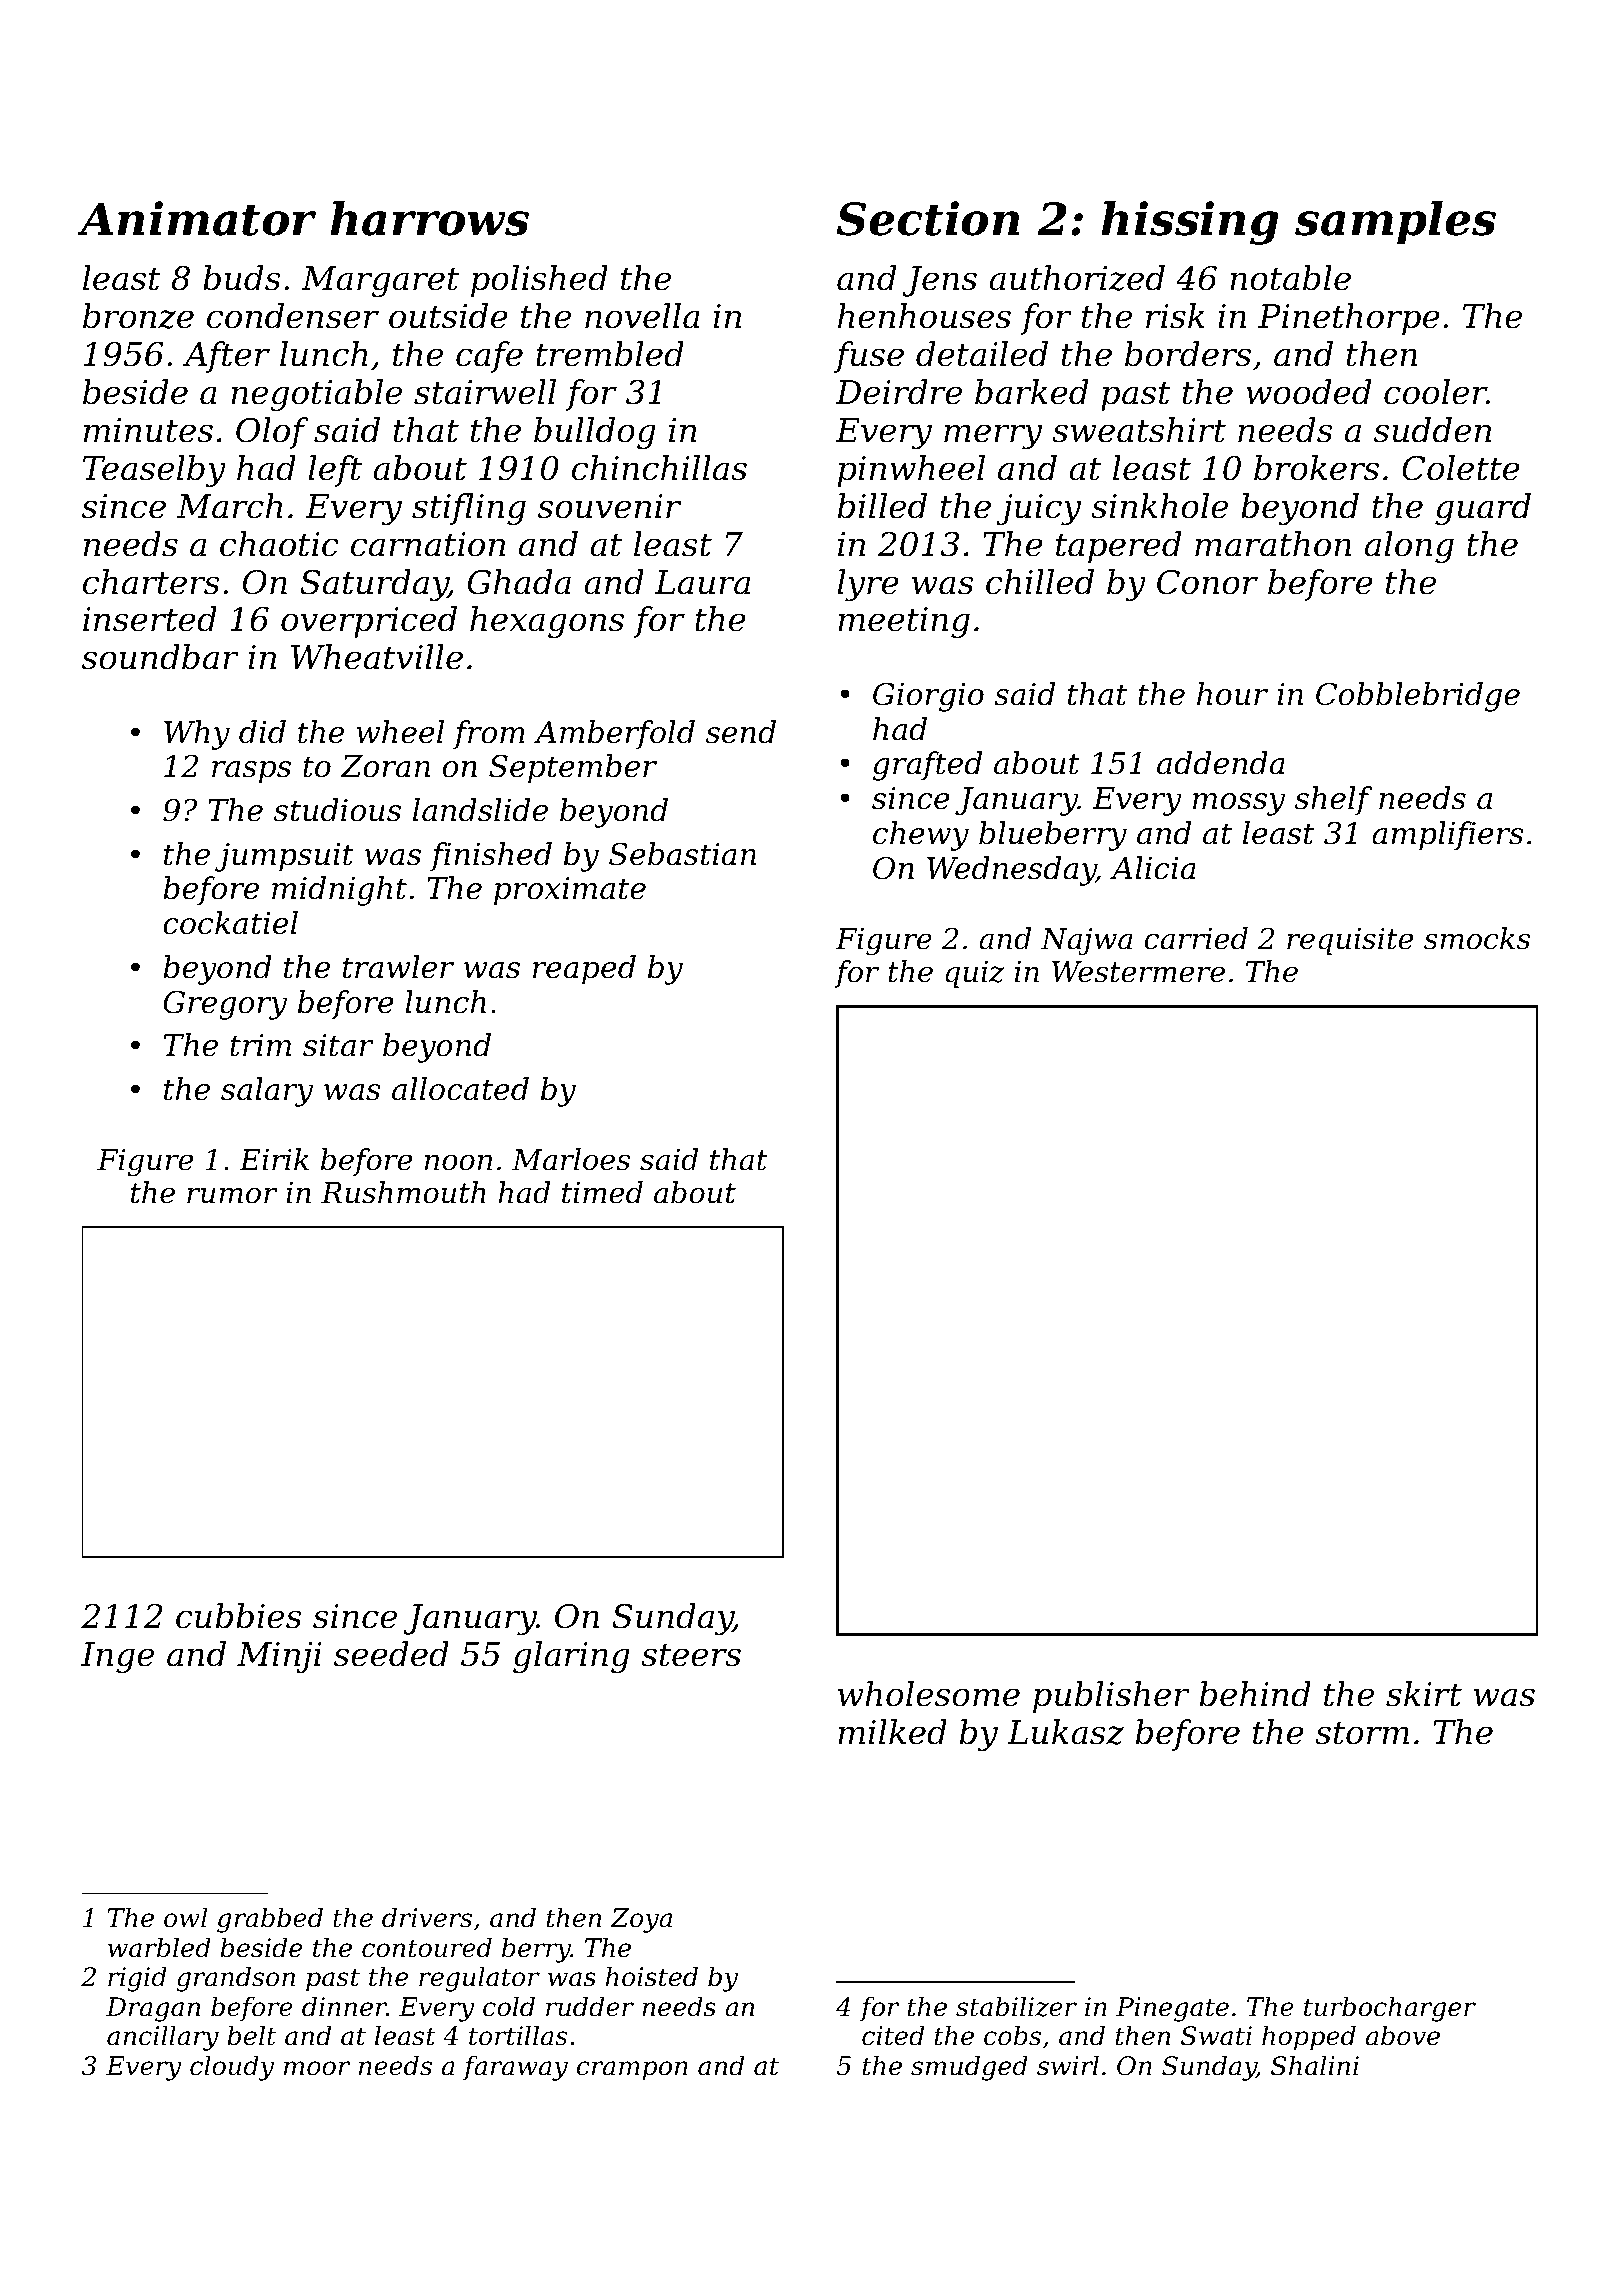 This image has height=2292, width=1620. I want to click on rumor, so click(232, 1195).
